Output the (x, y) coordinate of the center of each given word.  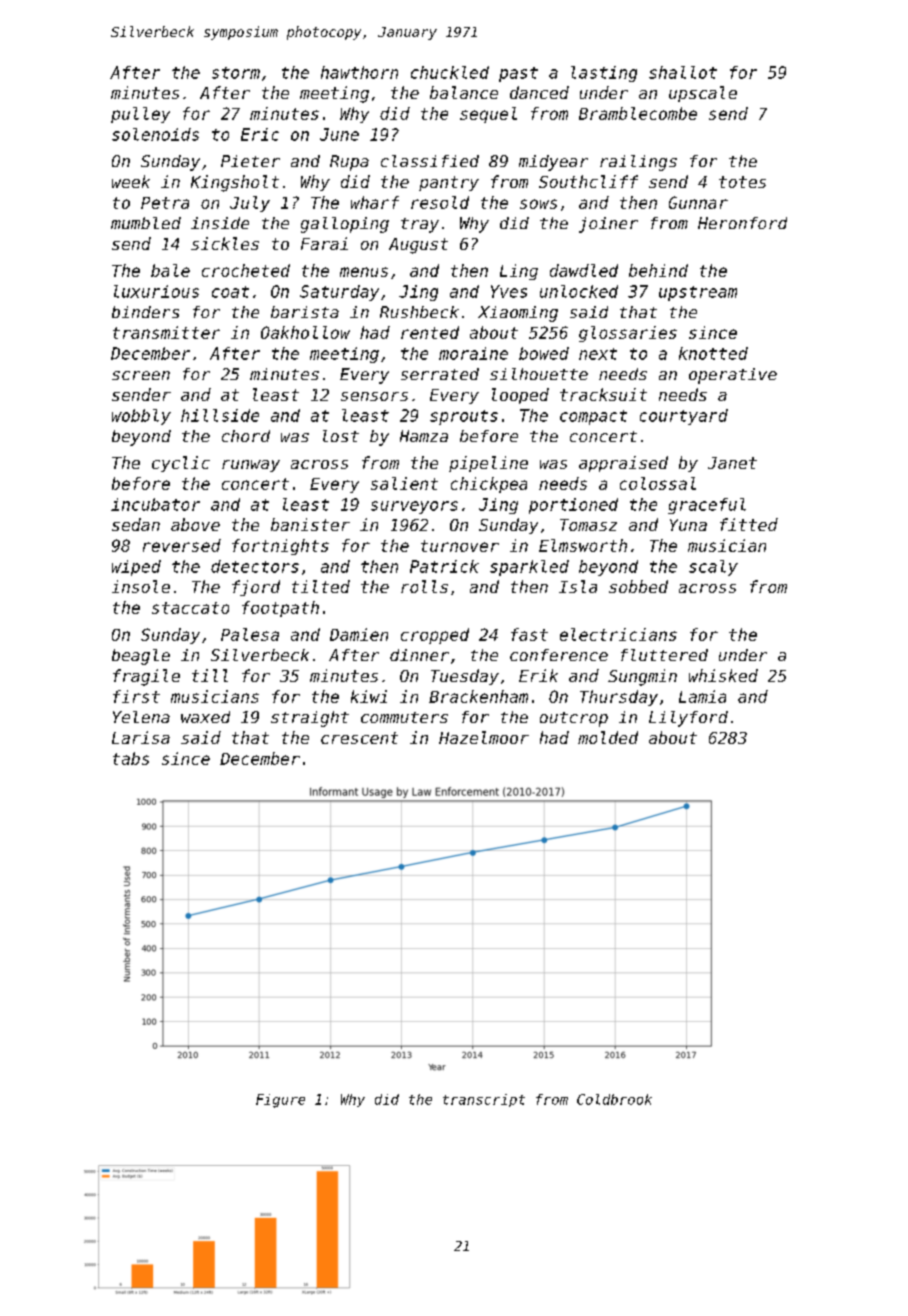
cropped (435, 636)
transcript (484, 1100)
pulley (140, 115)
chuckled (450, 72)
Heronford (742, 223)
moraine (473, 353)
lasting (604, 74)
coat (230, 292)
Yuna (688, 525)
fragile (146, 677)
